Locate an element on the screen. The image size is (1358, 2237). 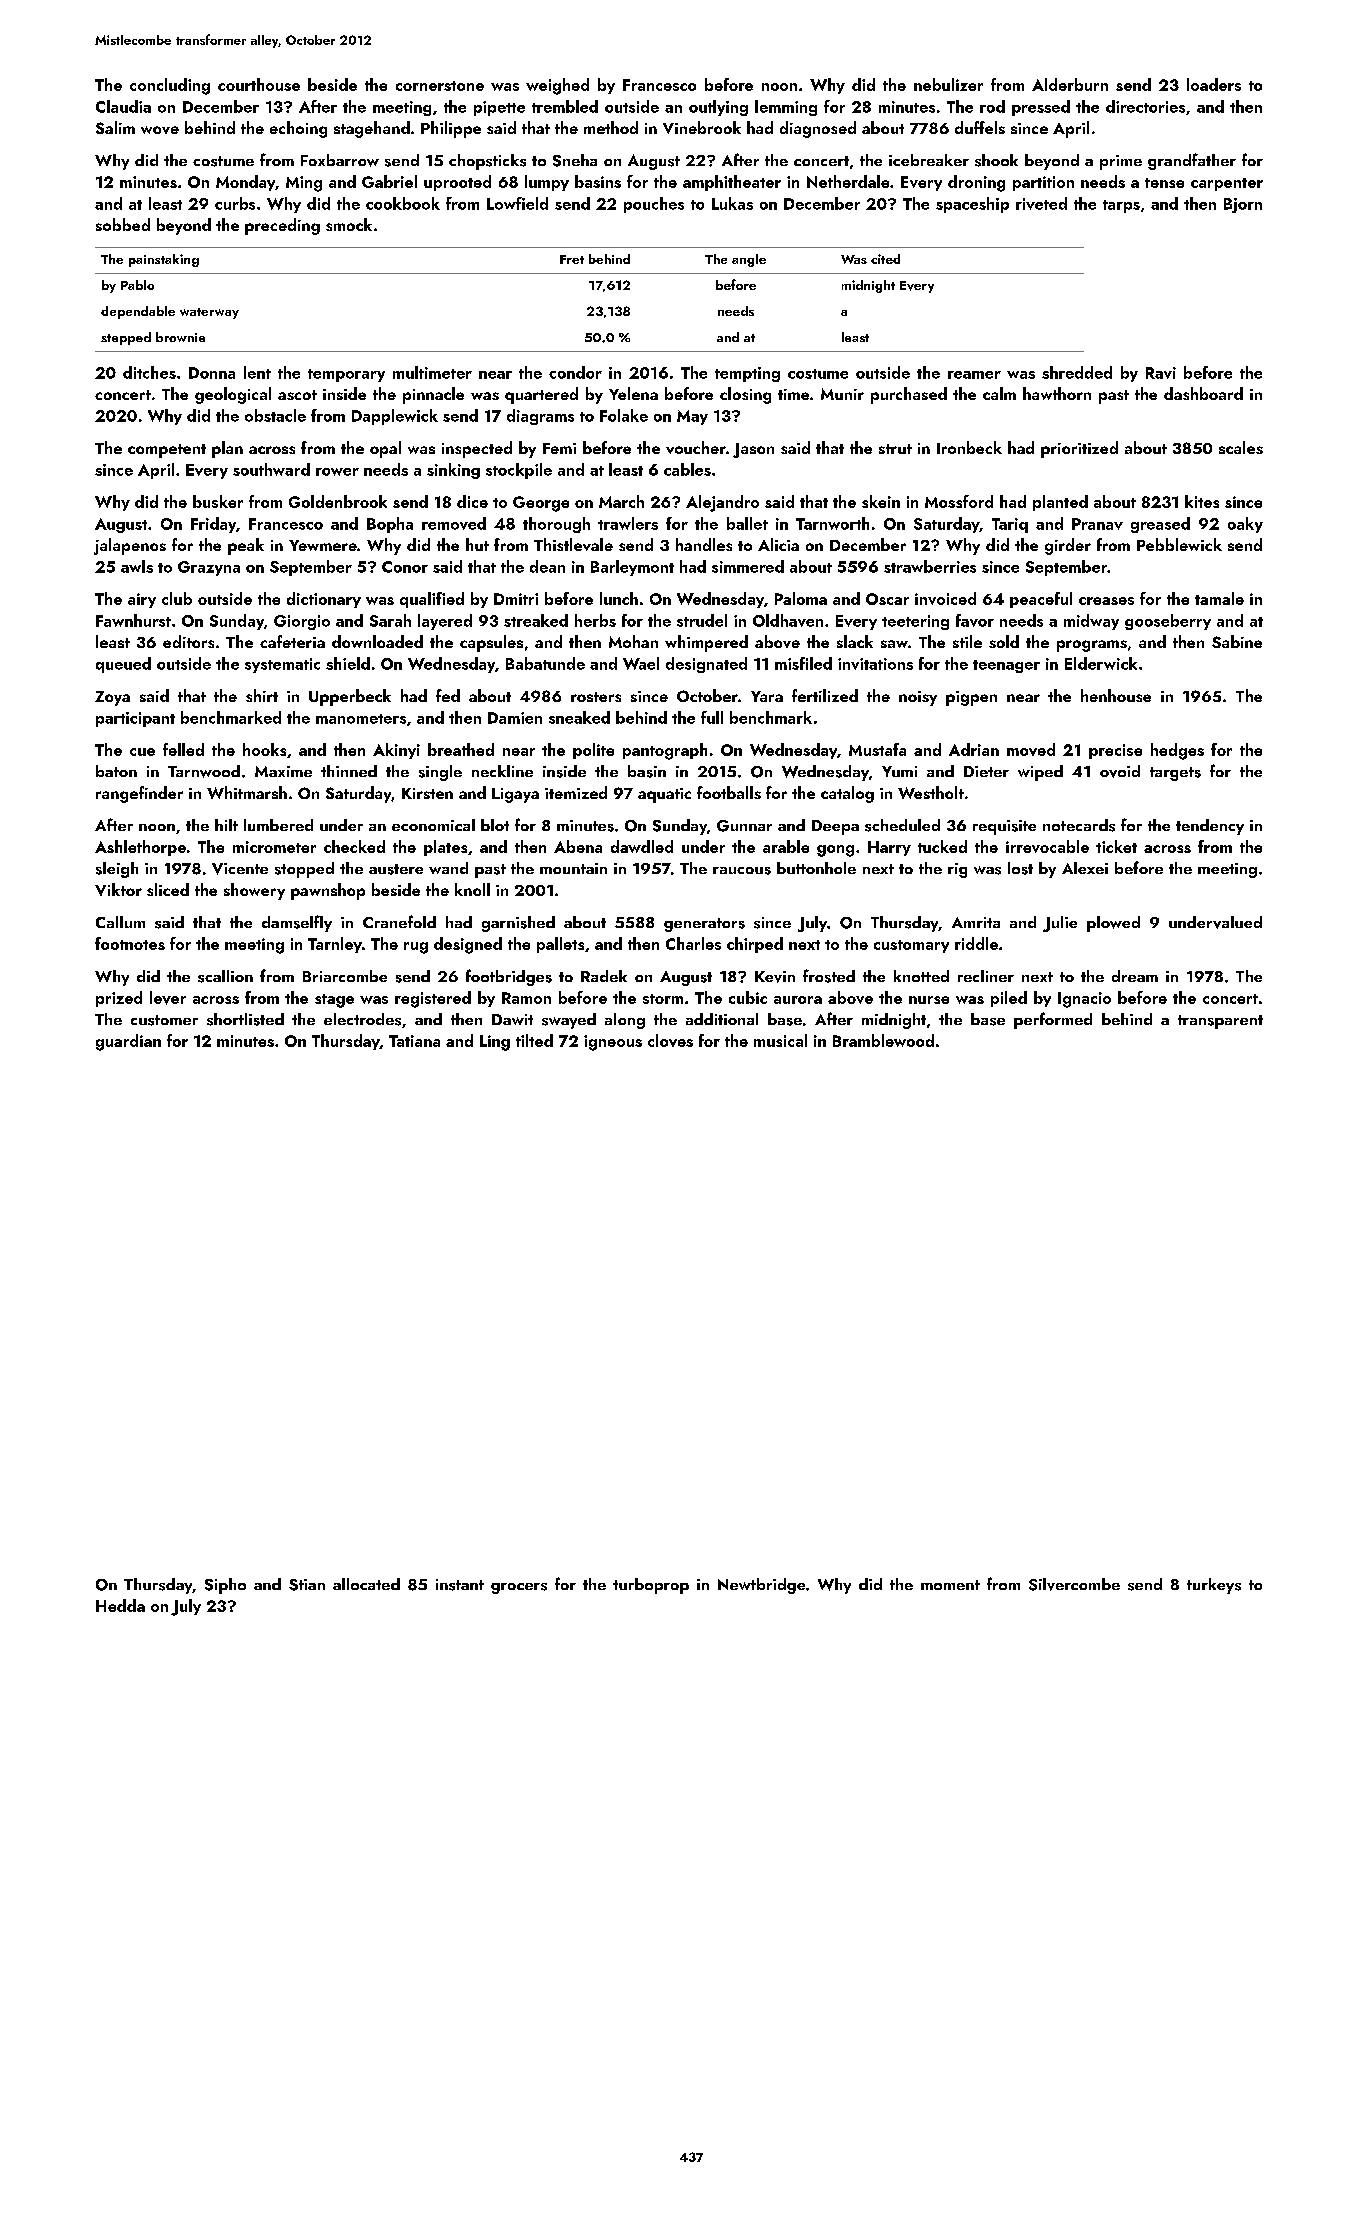
handles is located at coordinates (704, 544).
